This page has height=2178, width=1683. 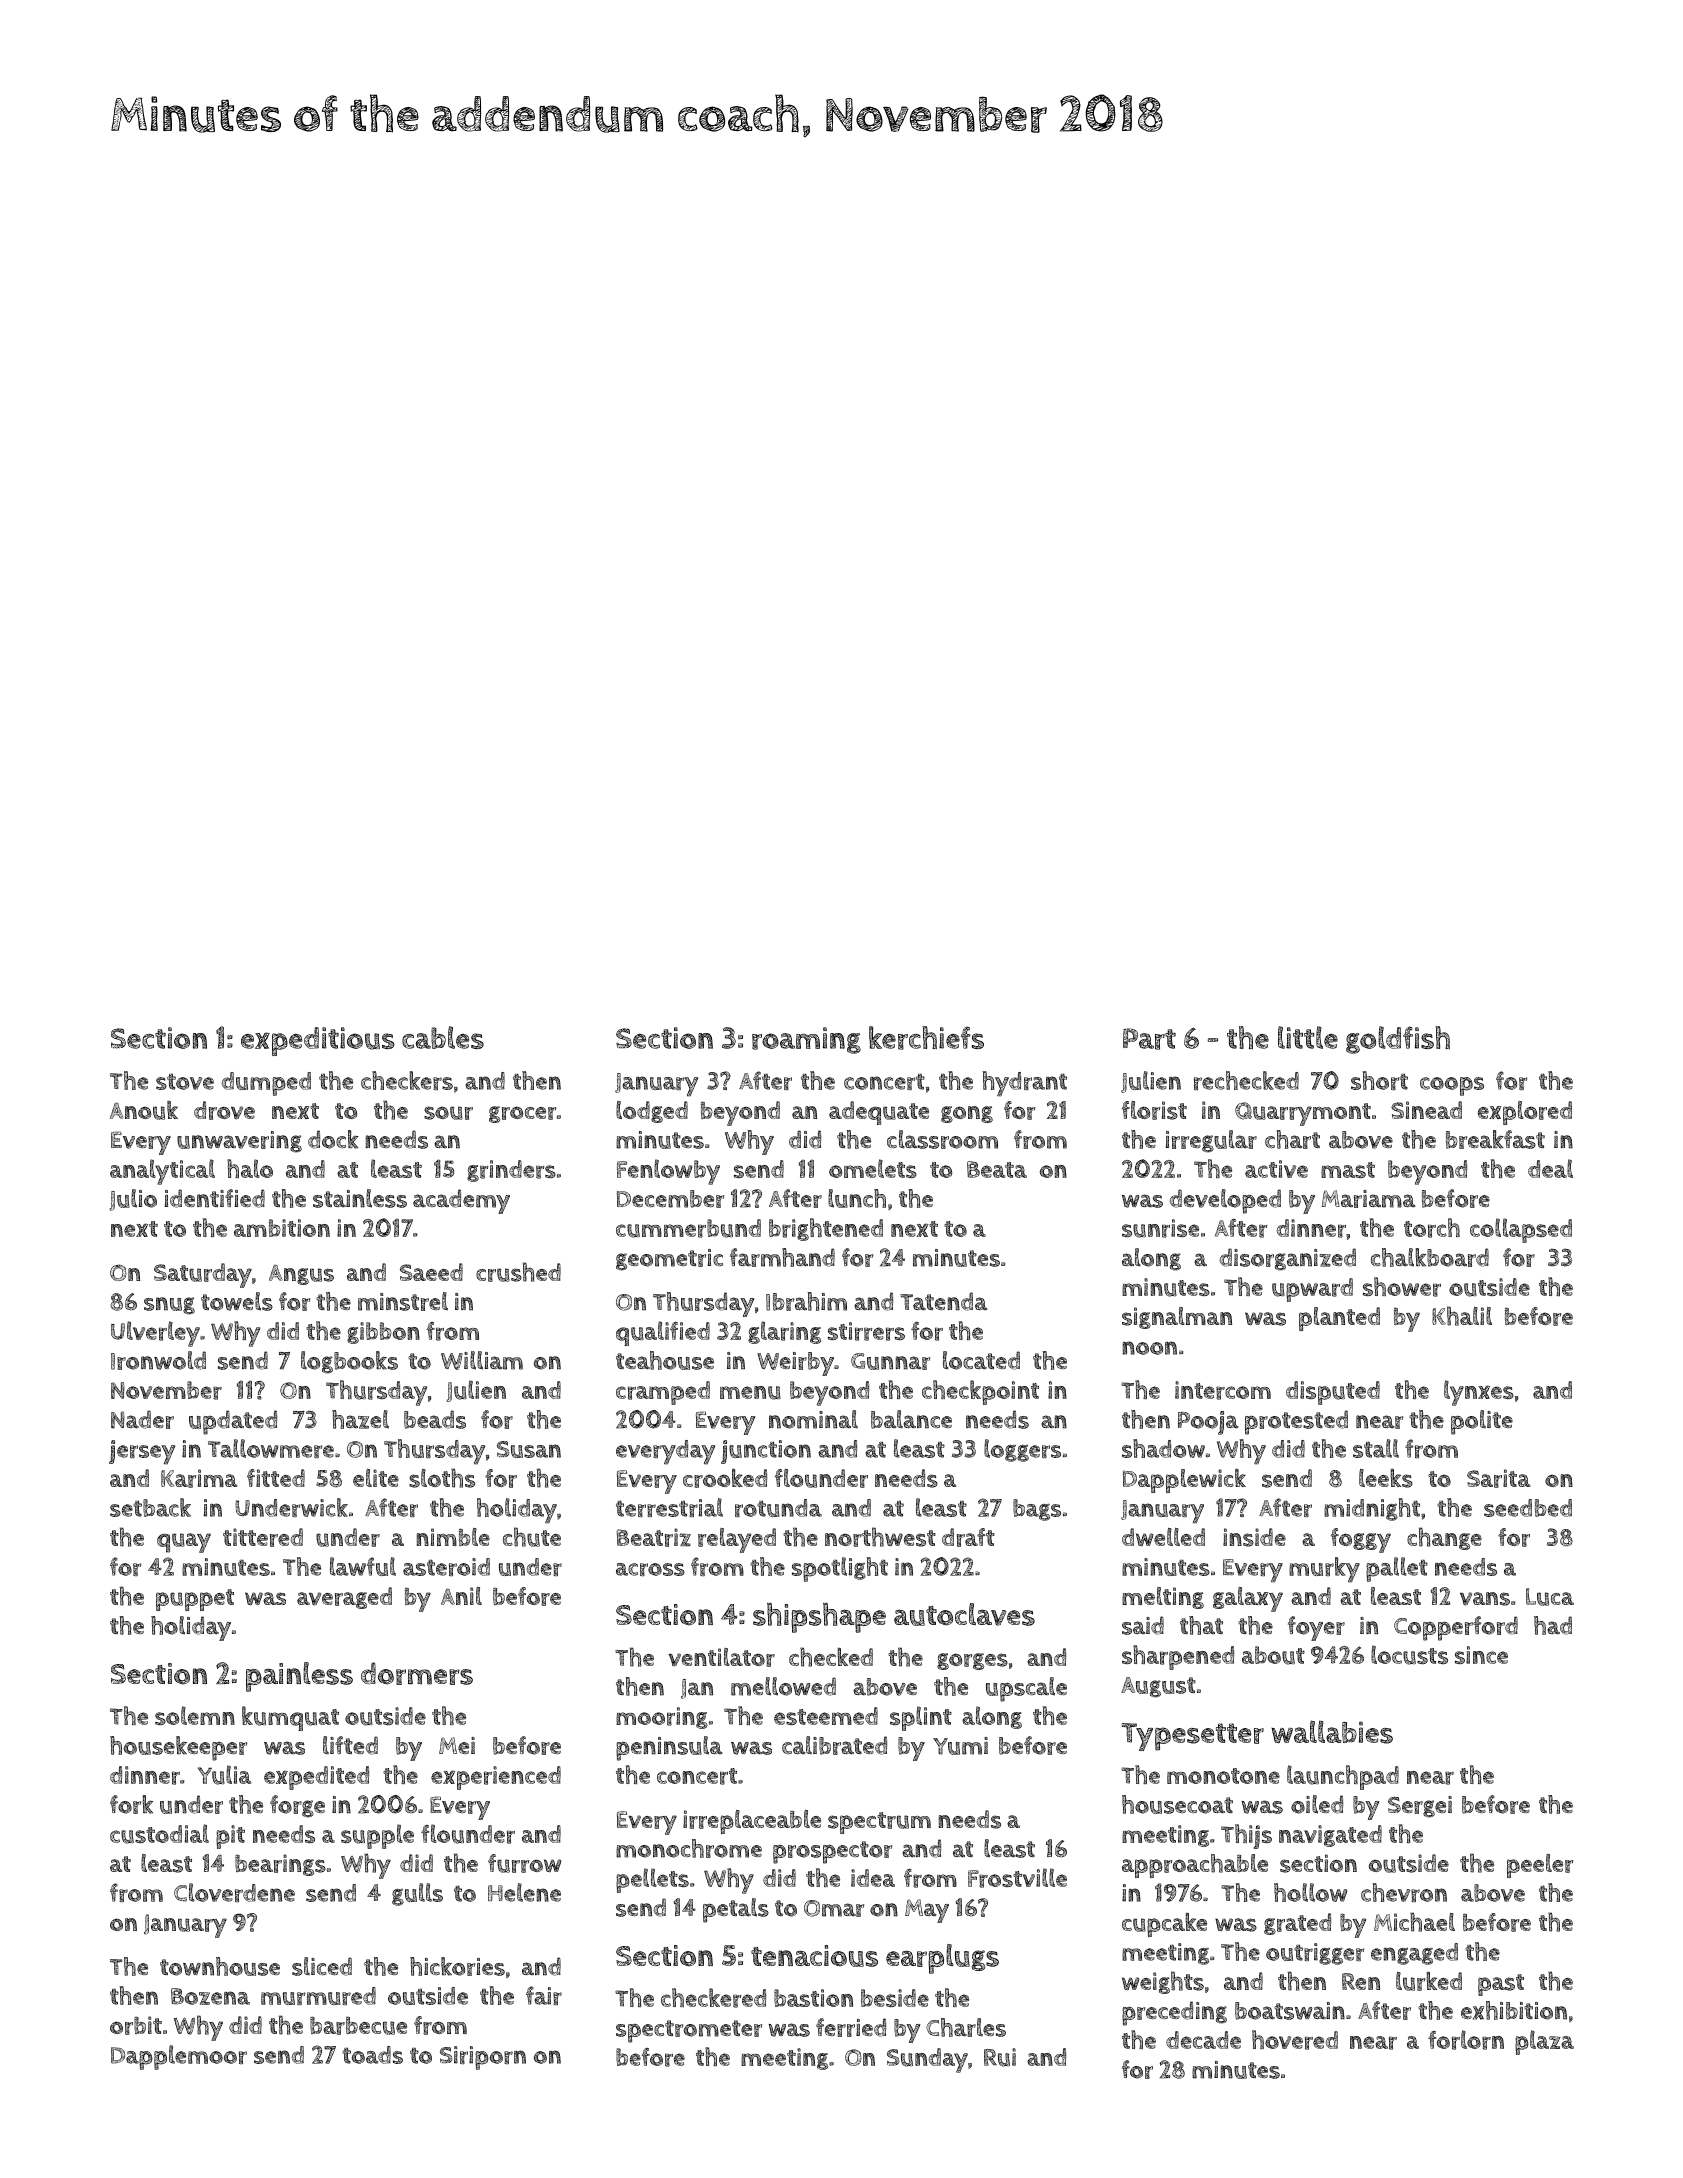 What do you see at coordinates (1466, 2040) in the page?
I see `forlorn` at bounding box center [1466, 2040].
